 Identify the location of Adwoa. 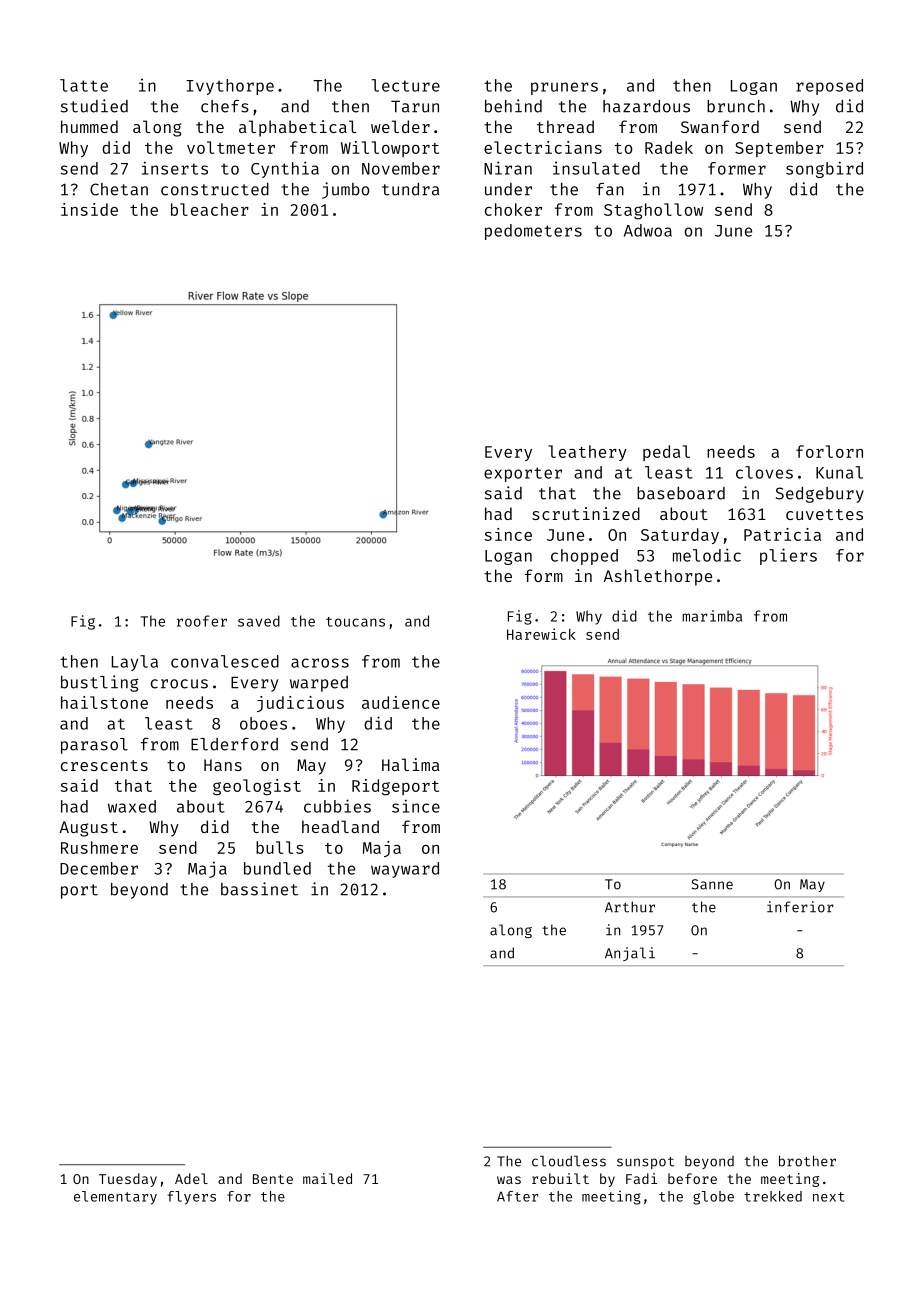
(648, 230).
